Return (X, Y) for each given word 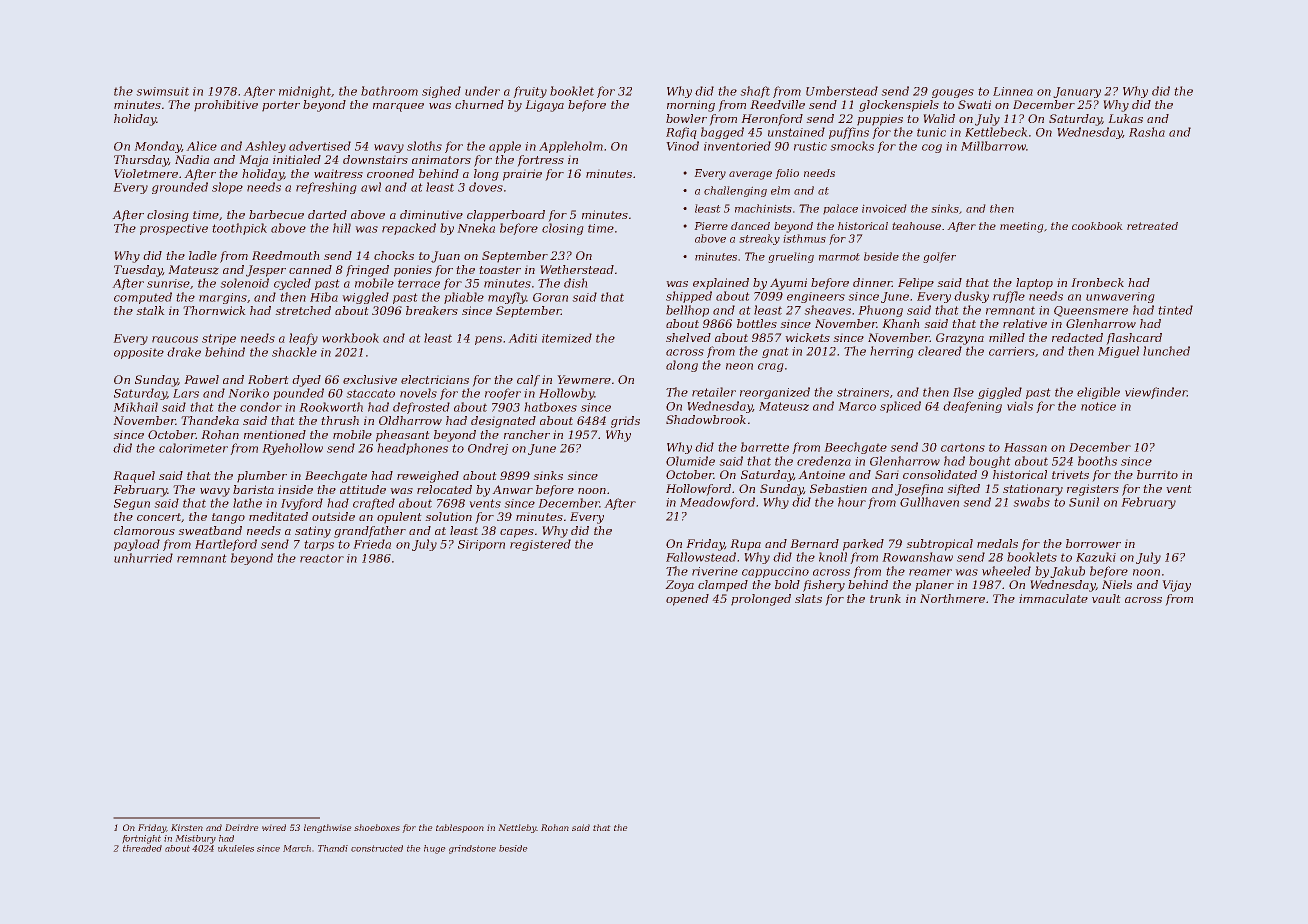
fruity (530, 92)
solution (448, 516)
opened (687, 600)
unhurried (143, 558)
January (1077, 92)
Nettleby (517, 828)
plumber (262, 477)
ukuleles (236, 848)
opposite (139, 353)
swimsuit (162, 91)
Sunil (1084, 502)
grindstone (472, 849)
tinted (1175, 310)
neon (739, 366)
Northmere (952, 598)
